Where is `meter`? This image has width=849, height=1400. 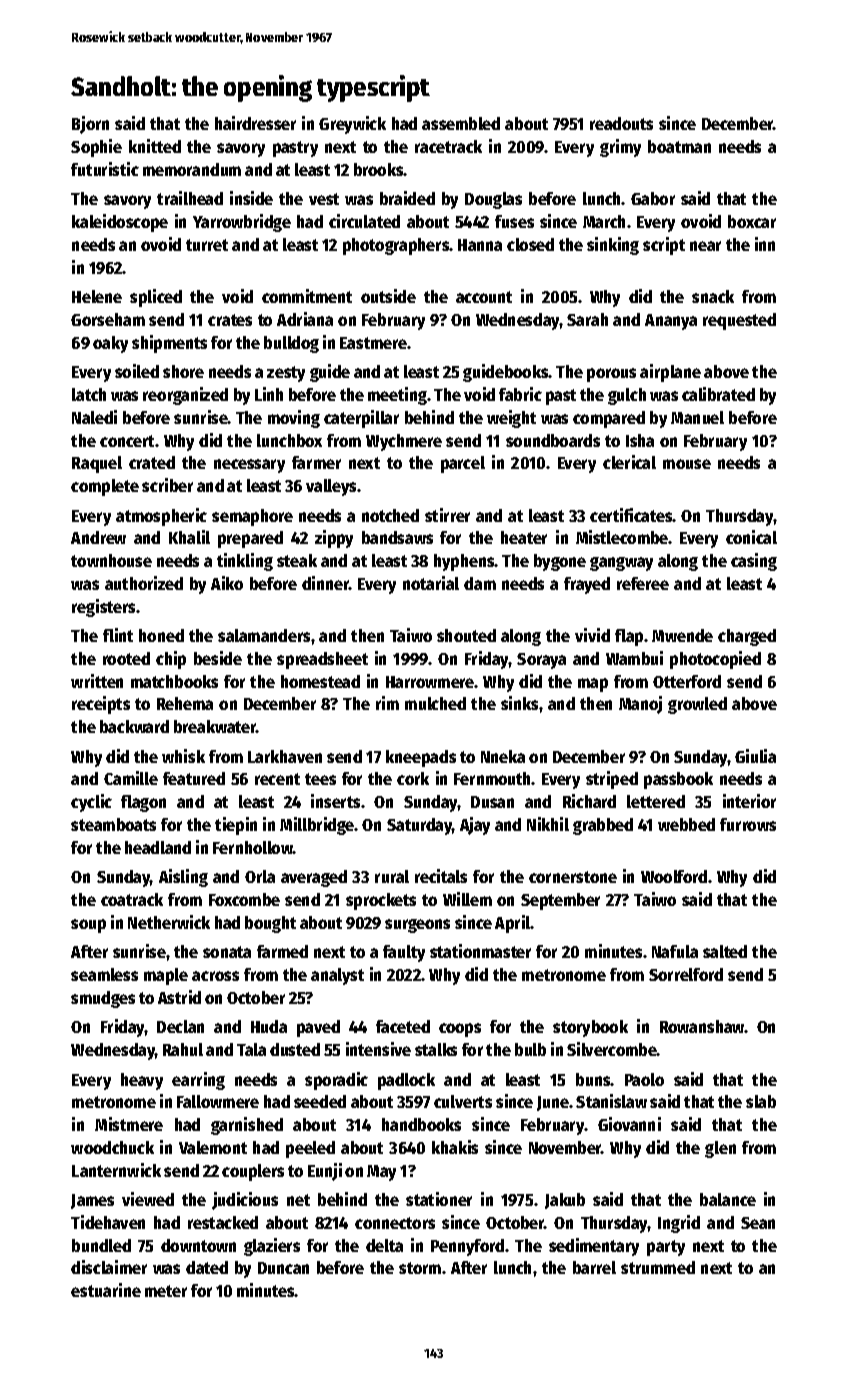
meter is located at coordinates (166, 1291).
